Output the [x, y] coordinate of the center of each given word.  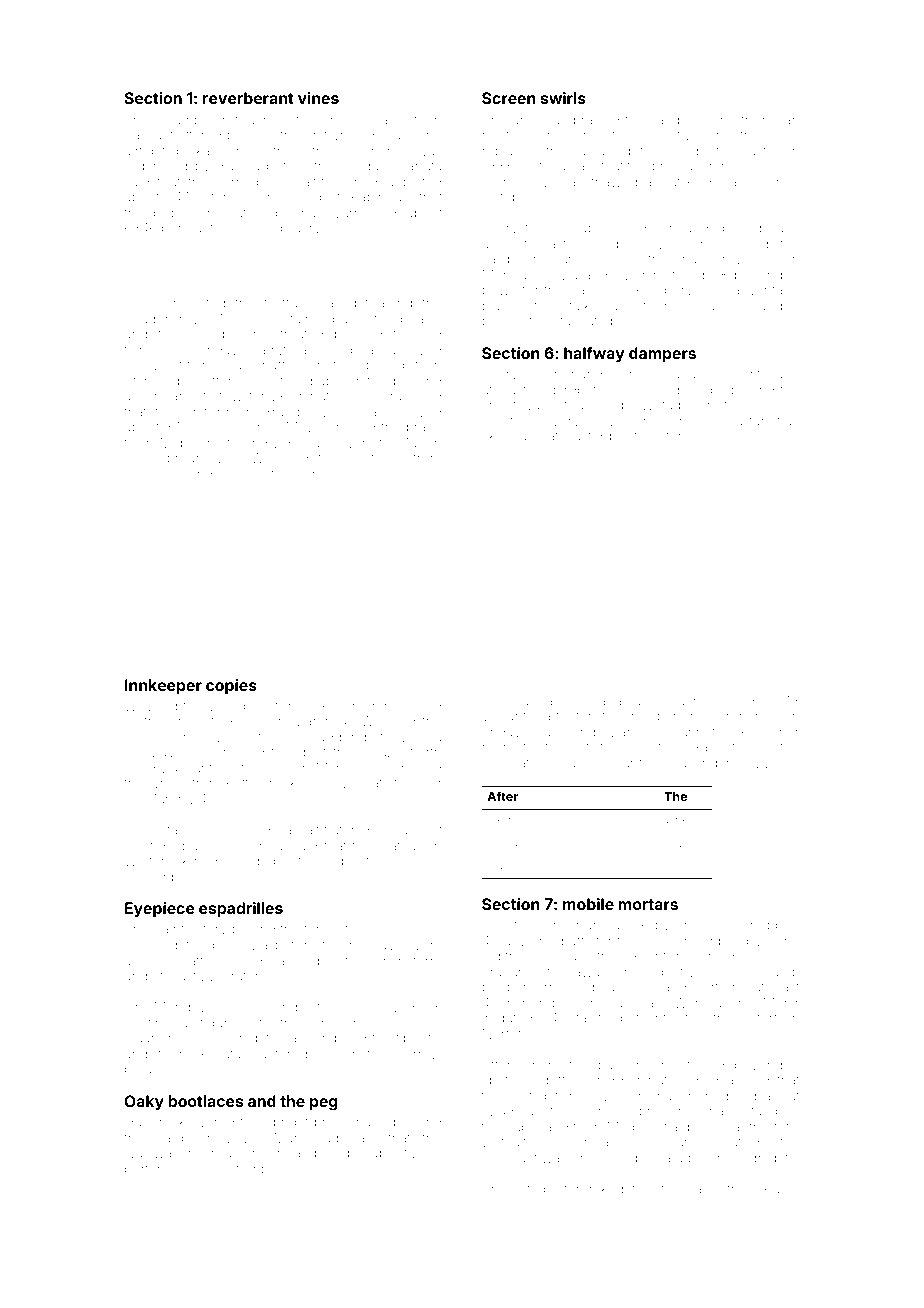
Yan [787, 120]
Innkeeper [163, 686]
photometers [649, 437]
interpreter [548, 1191]
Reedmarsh [355, 705]
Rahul [782, 1188]
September [246, 1170]
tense [543, 228]
